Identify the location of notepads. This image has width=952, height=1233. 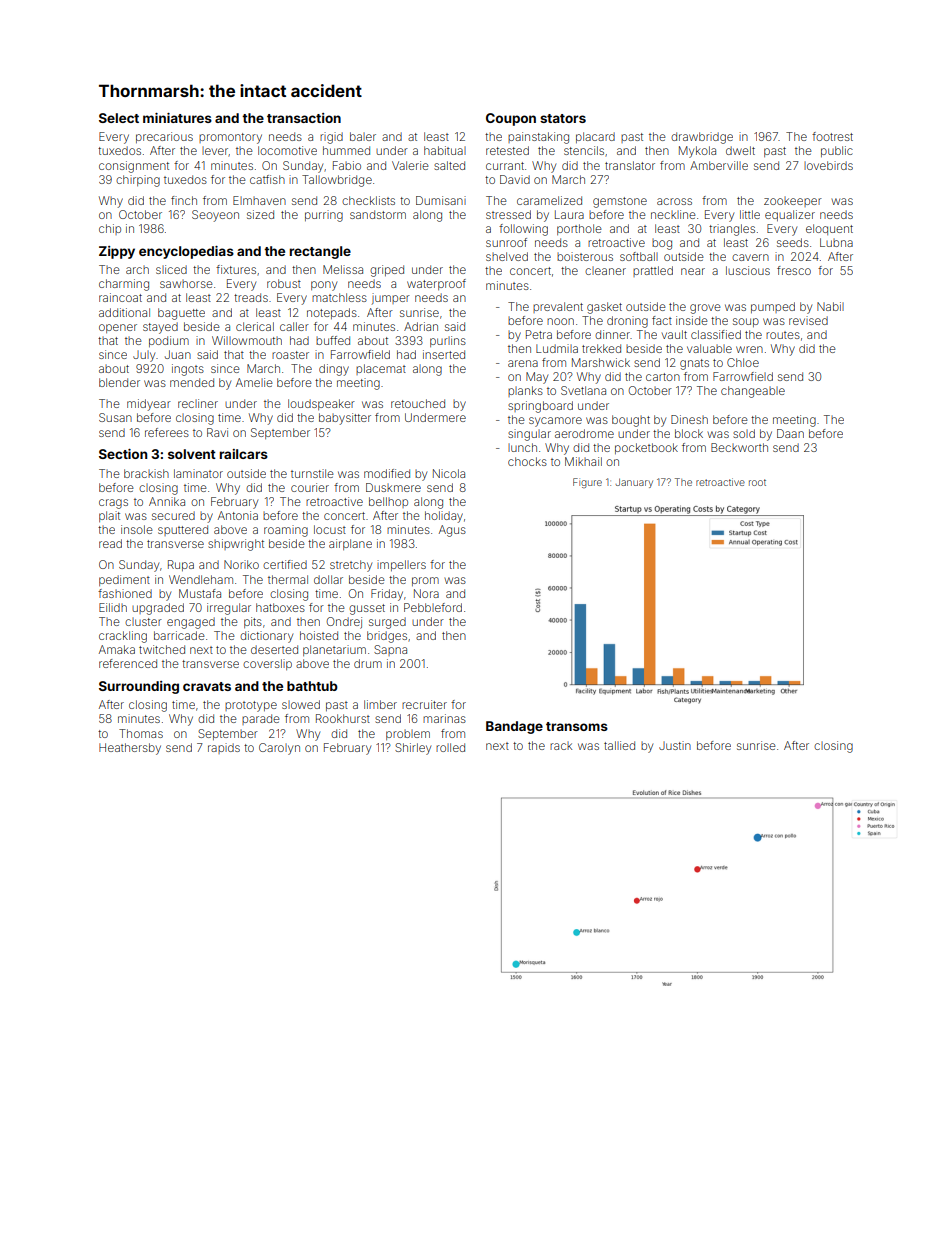
(332, 313).
